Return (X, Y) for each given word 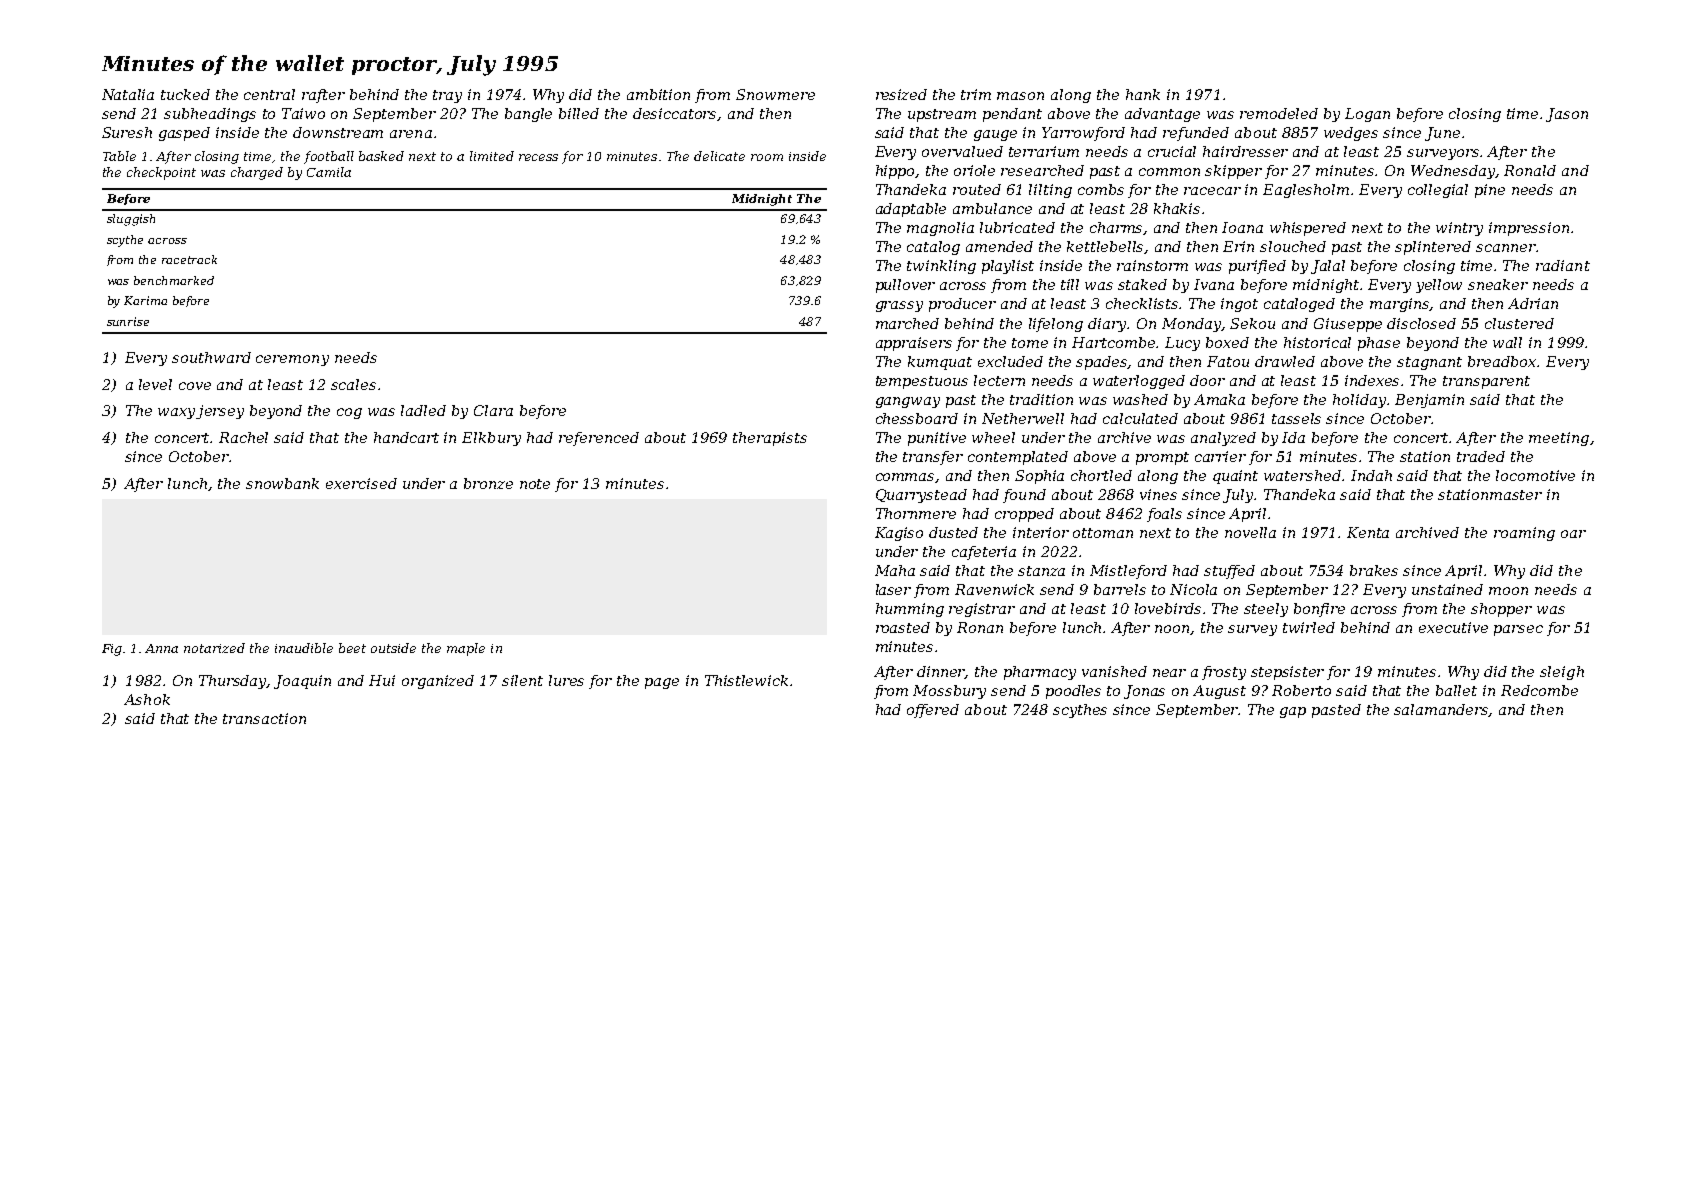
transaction (264, 718)
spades (1102, 363)
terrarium (1044, 151)
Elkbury (491, 439)
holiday (1359, 401)
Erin (1238, 246)
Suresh (127, 132)
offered (933, 711)
